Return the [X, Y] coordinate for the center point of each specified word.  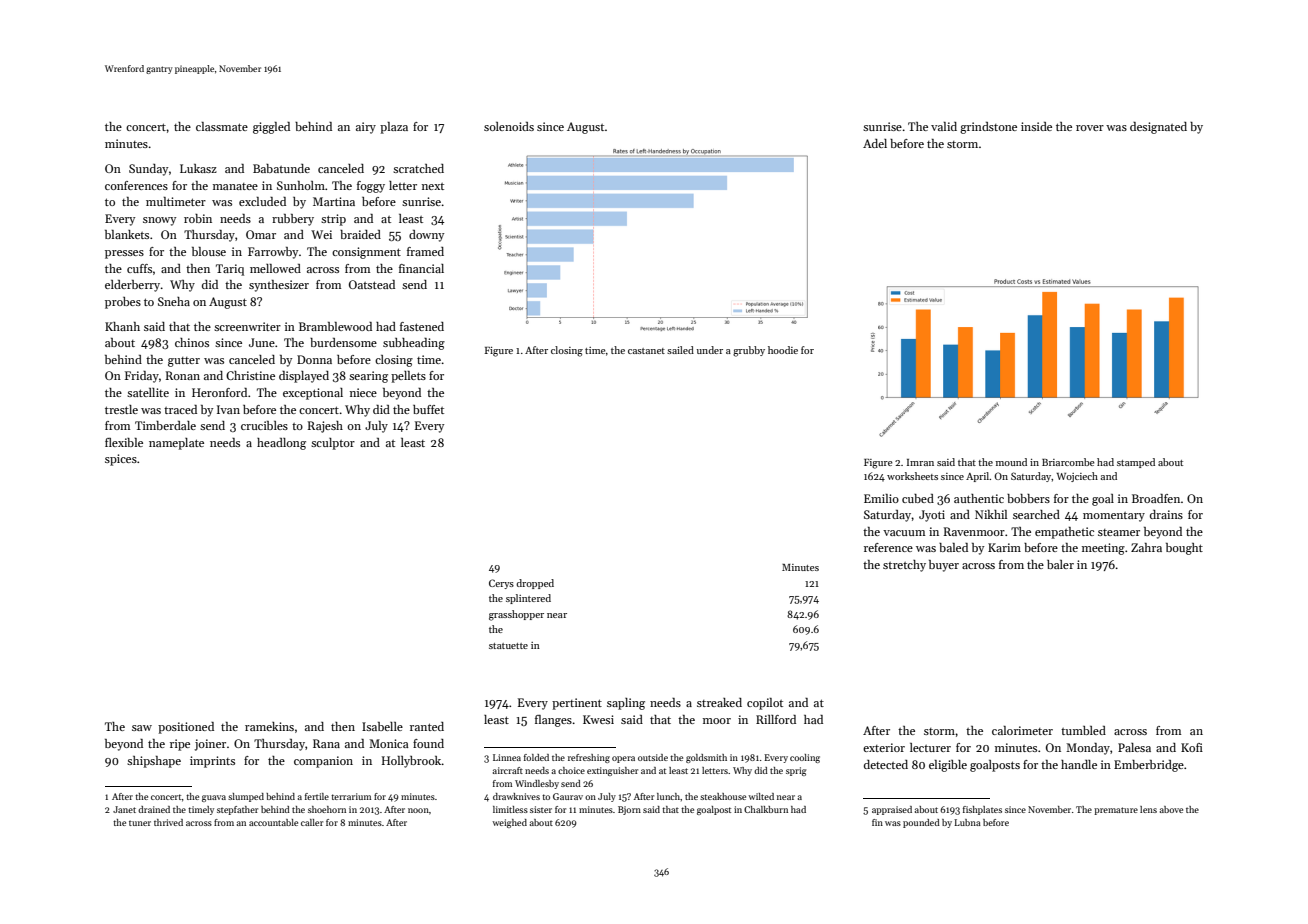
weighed [509, 823]
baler [1060, 564]
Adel [875, 143]
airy [366, 128]
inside [1036, 126]
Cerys [501, 584]
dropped [535, 584]
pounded [921, 823]
